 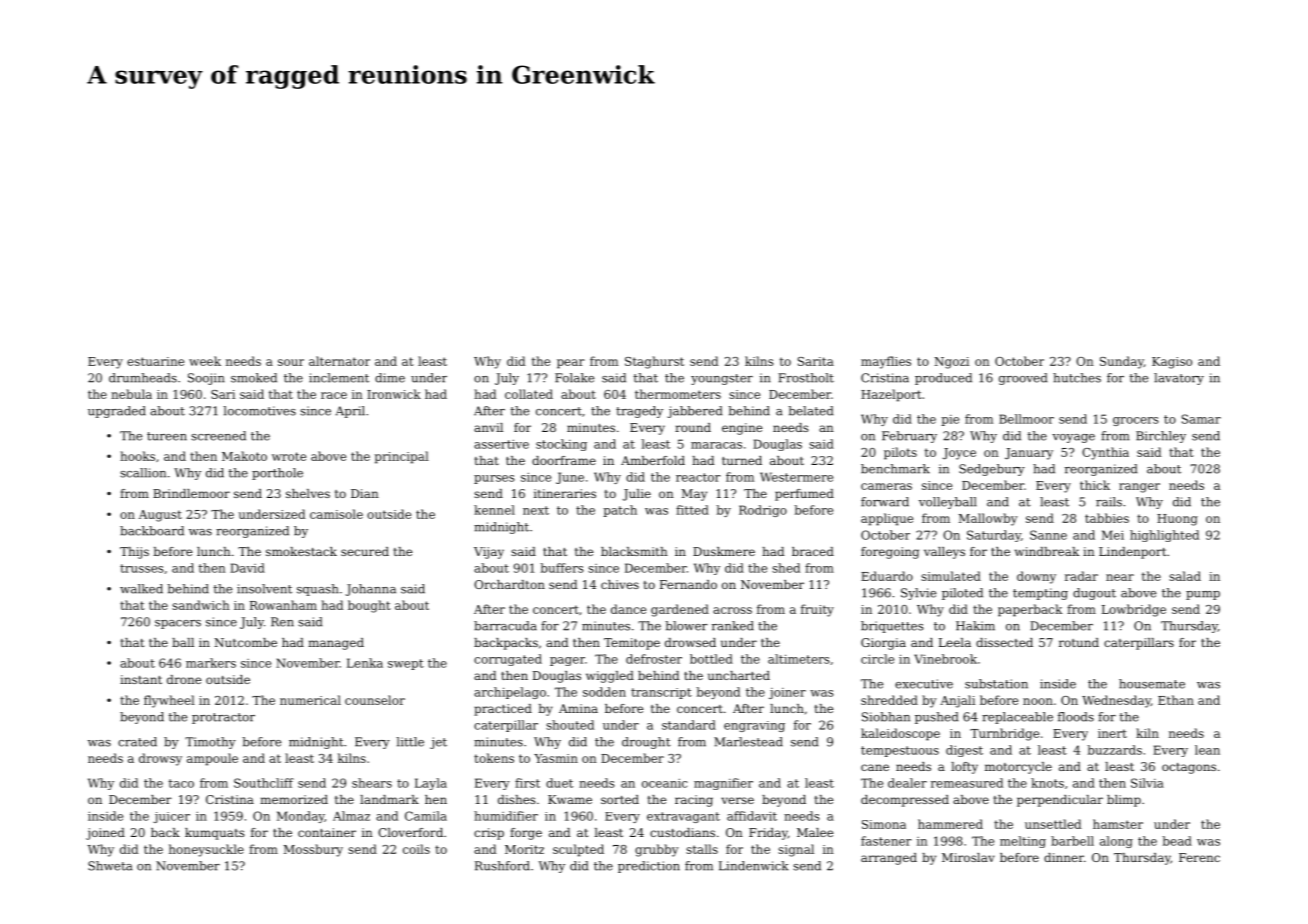 What do you see at coordinates (636, 495) in the screenshot?
I see `Julie` at bounding box center [636, 495].
